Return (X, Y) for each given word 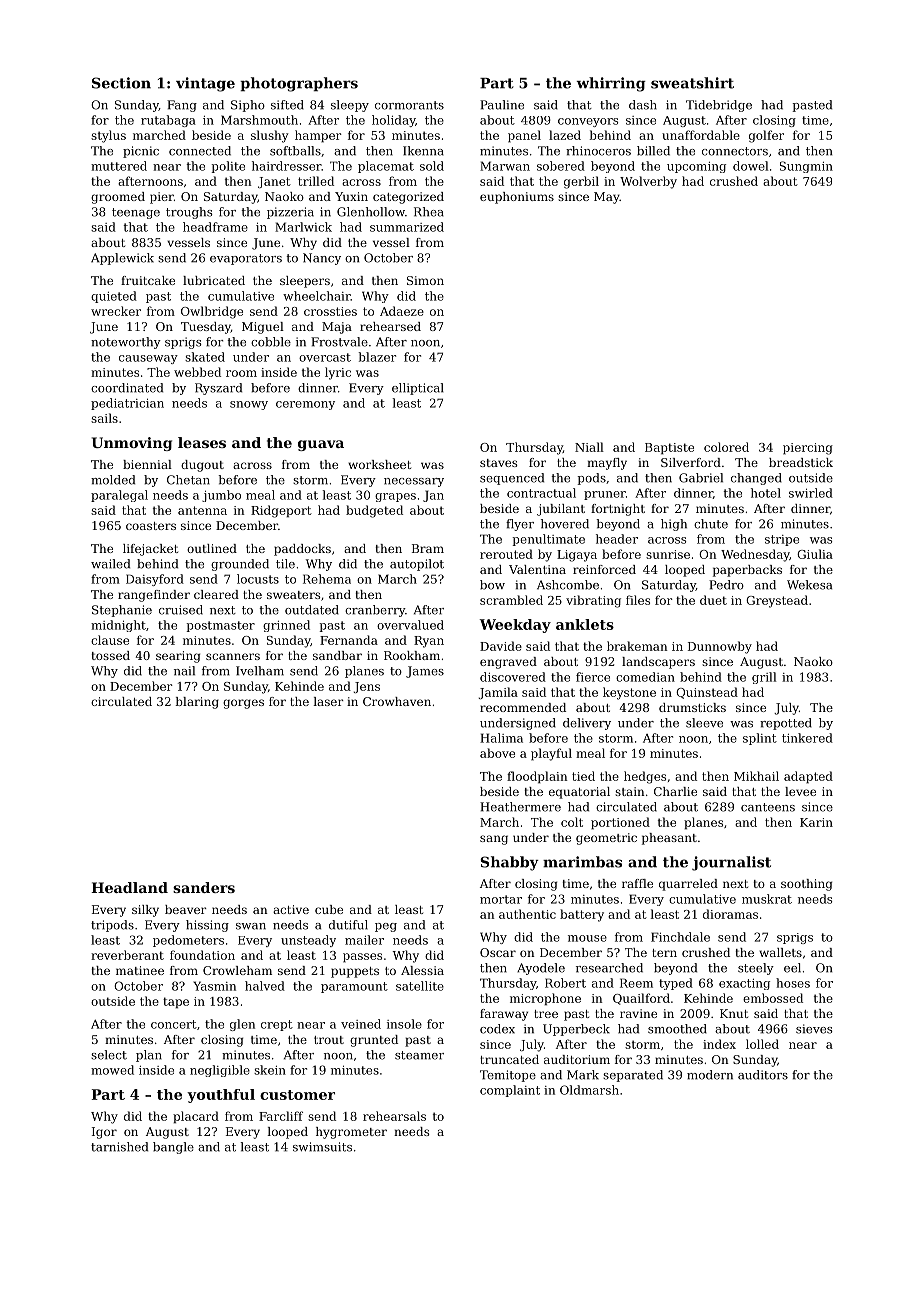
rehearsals (394, 1116)
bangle (173, 1148)
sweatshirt (692, 83)
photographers (299, 84)
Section (121, 83)
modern (710, 1075)
